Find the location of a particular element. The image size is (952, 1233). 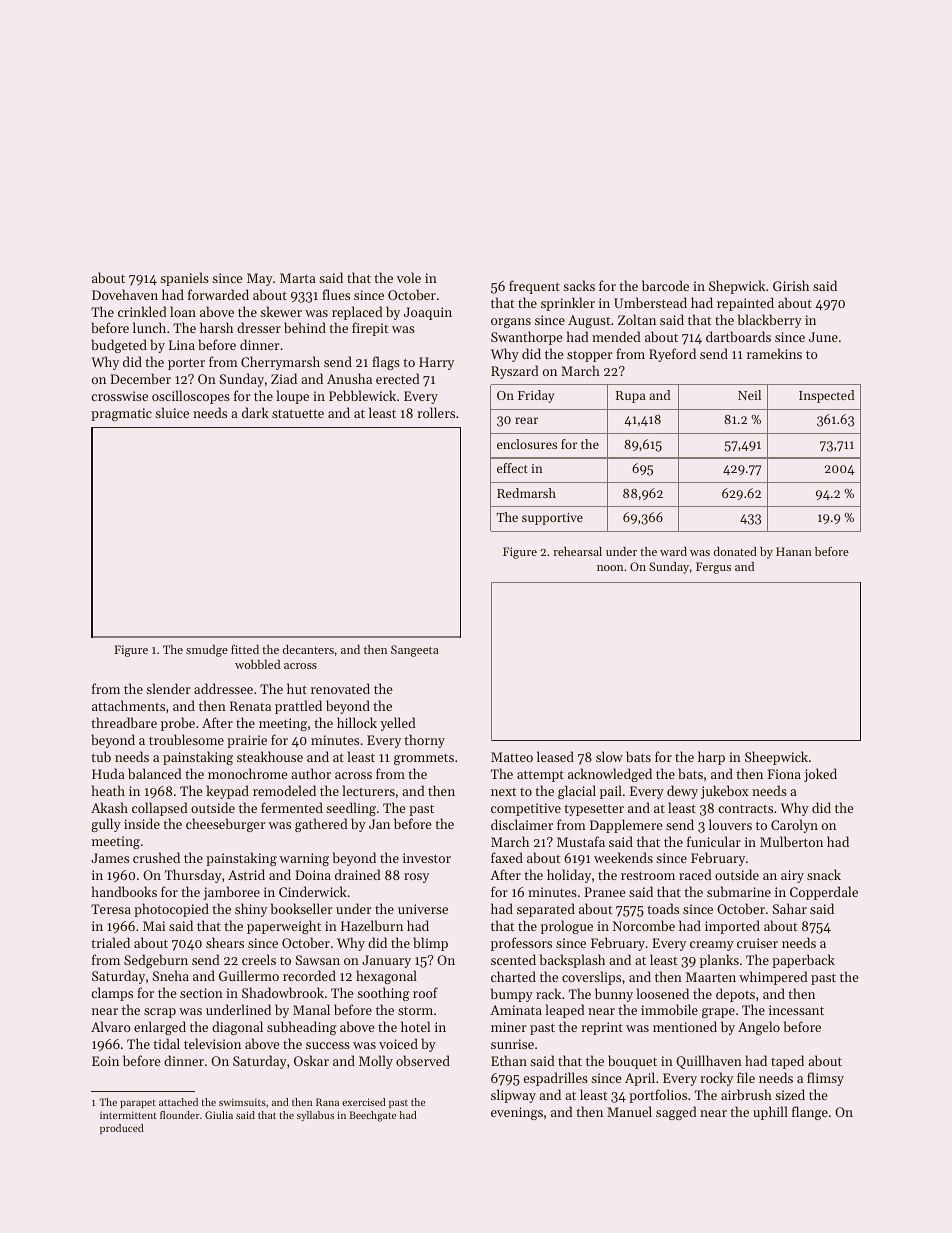

Zoltan is located at coordinates (637, 319).
